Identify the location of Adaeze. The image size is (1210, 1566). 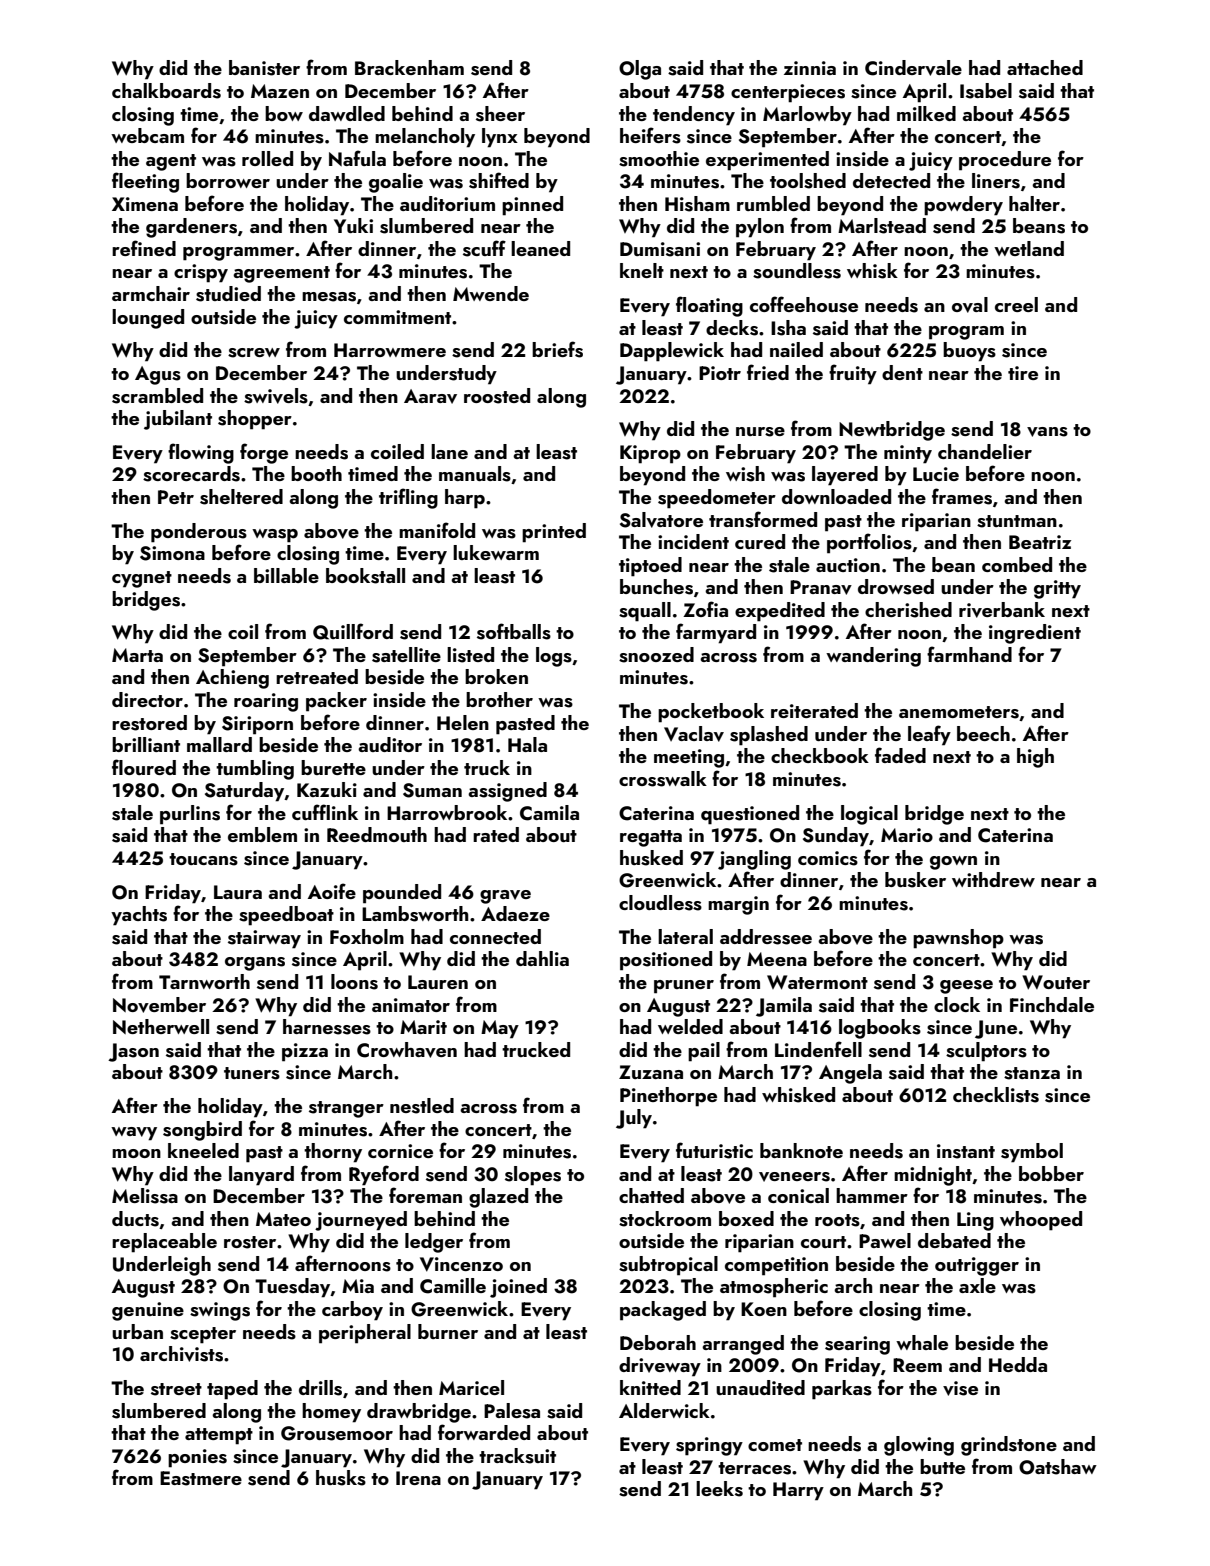
(515, 913).
